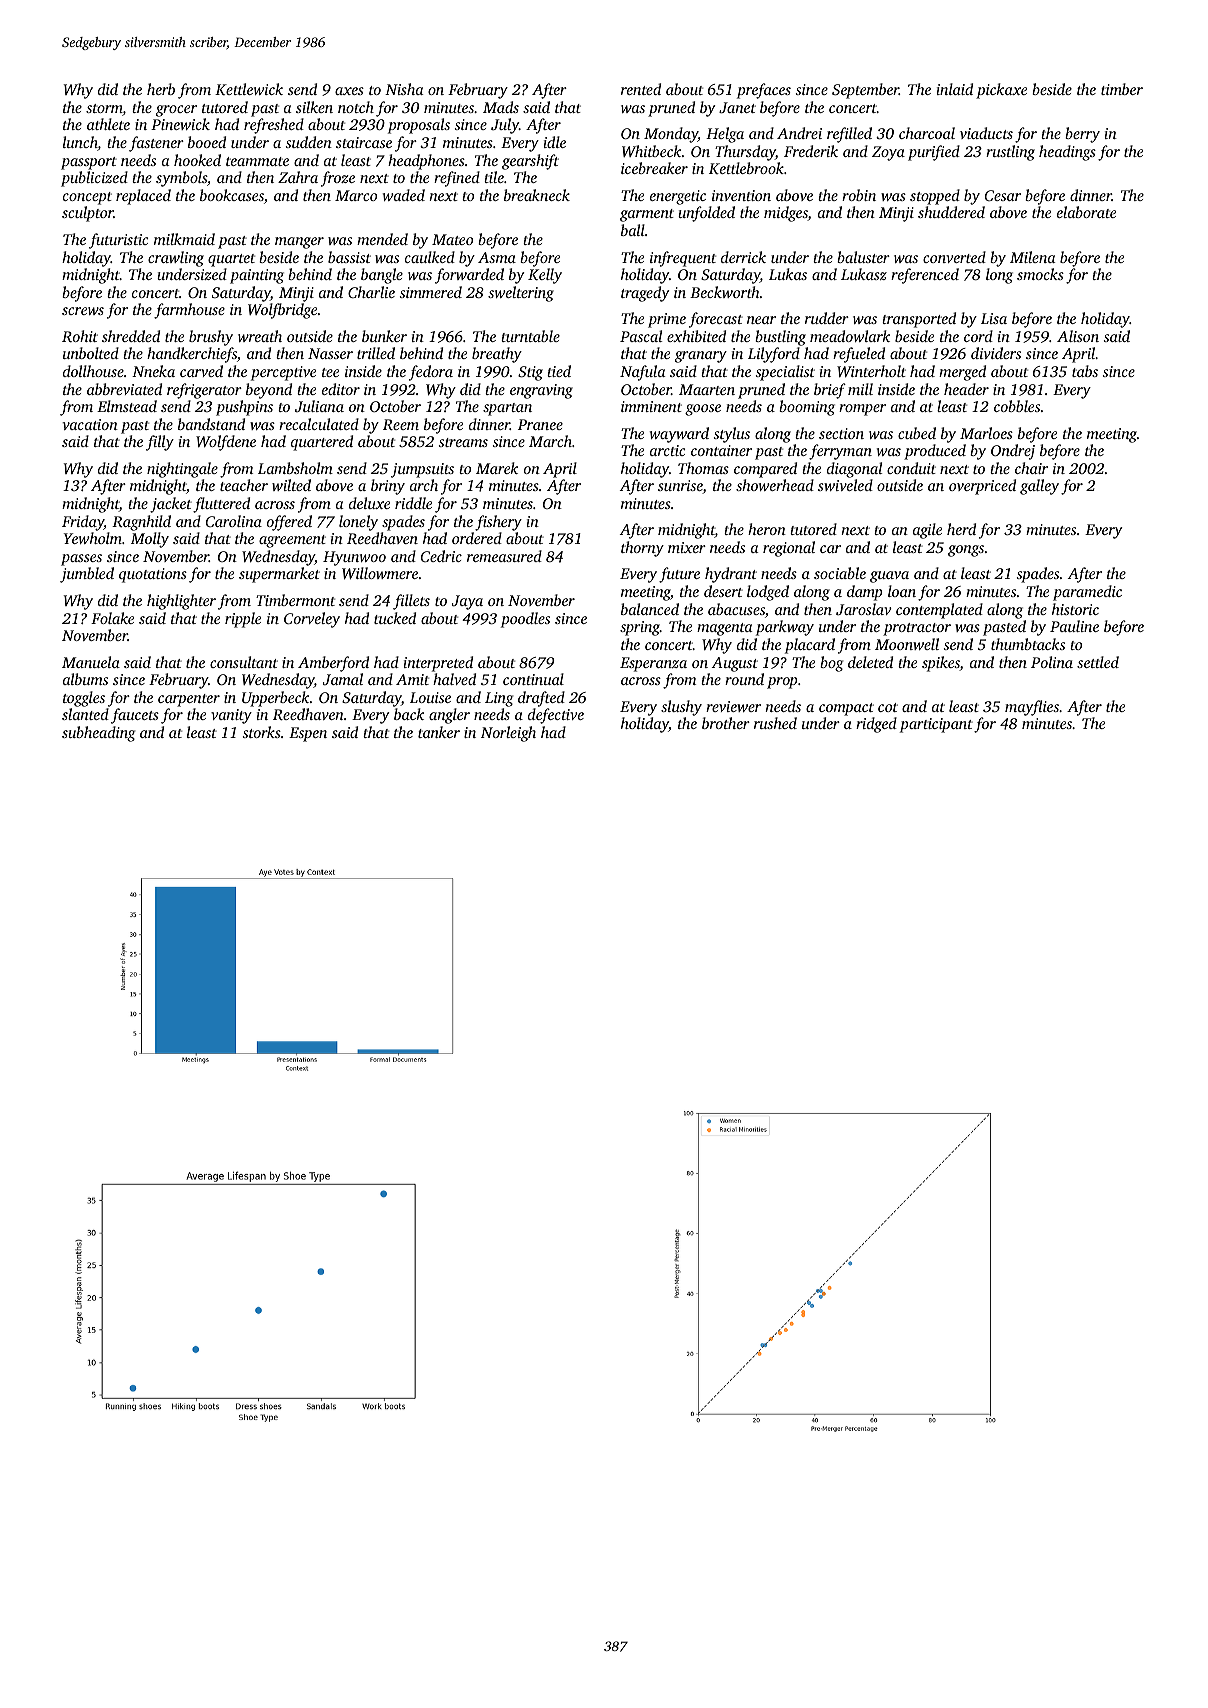 The height and width of the document is (1708, 1208). What do you see at coordinates (276, 699) in the document?
I see `Upperbeck` at bounding box center [276, 699].
